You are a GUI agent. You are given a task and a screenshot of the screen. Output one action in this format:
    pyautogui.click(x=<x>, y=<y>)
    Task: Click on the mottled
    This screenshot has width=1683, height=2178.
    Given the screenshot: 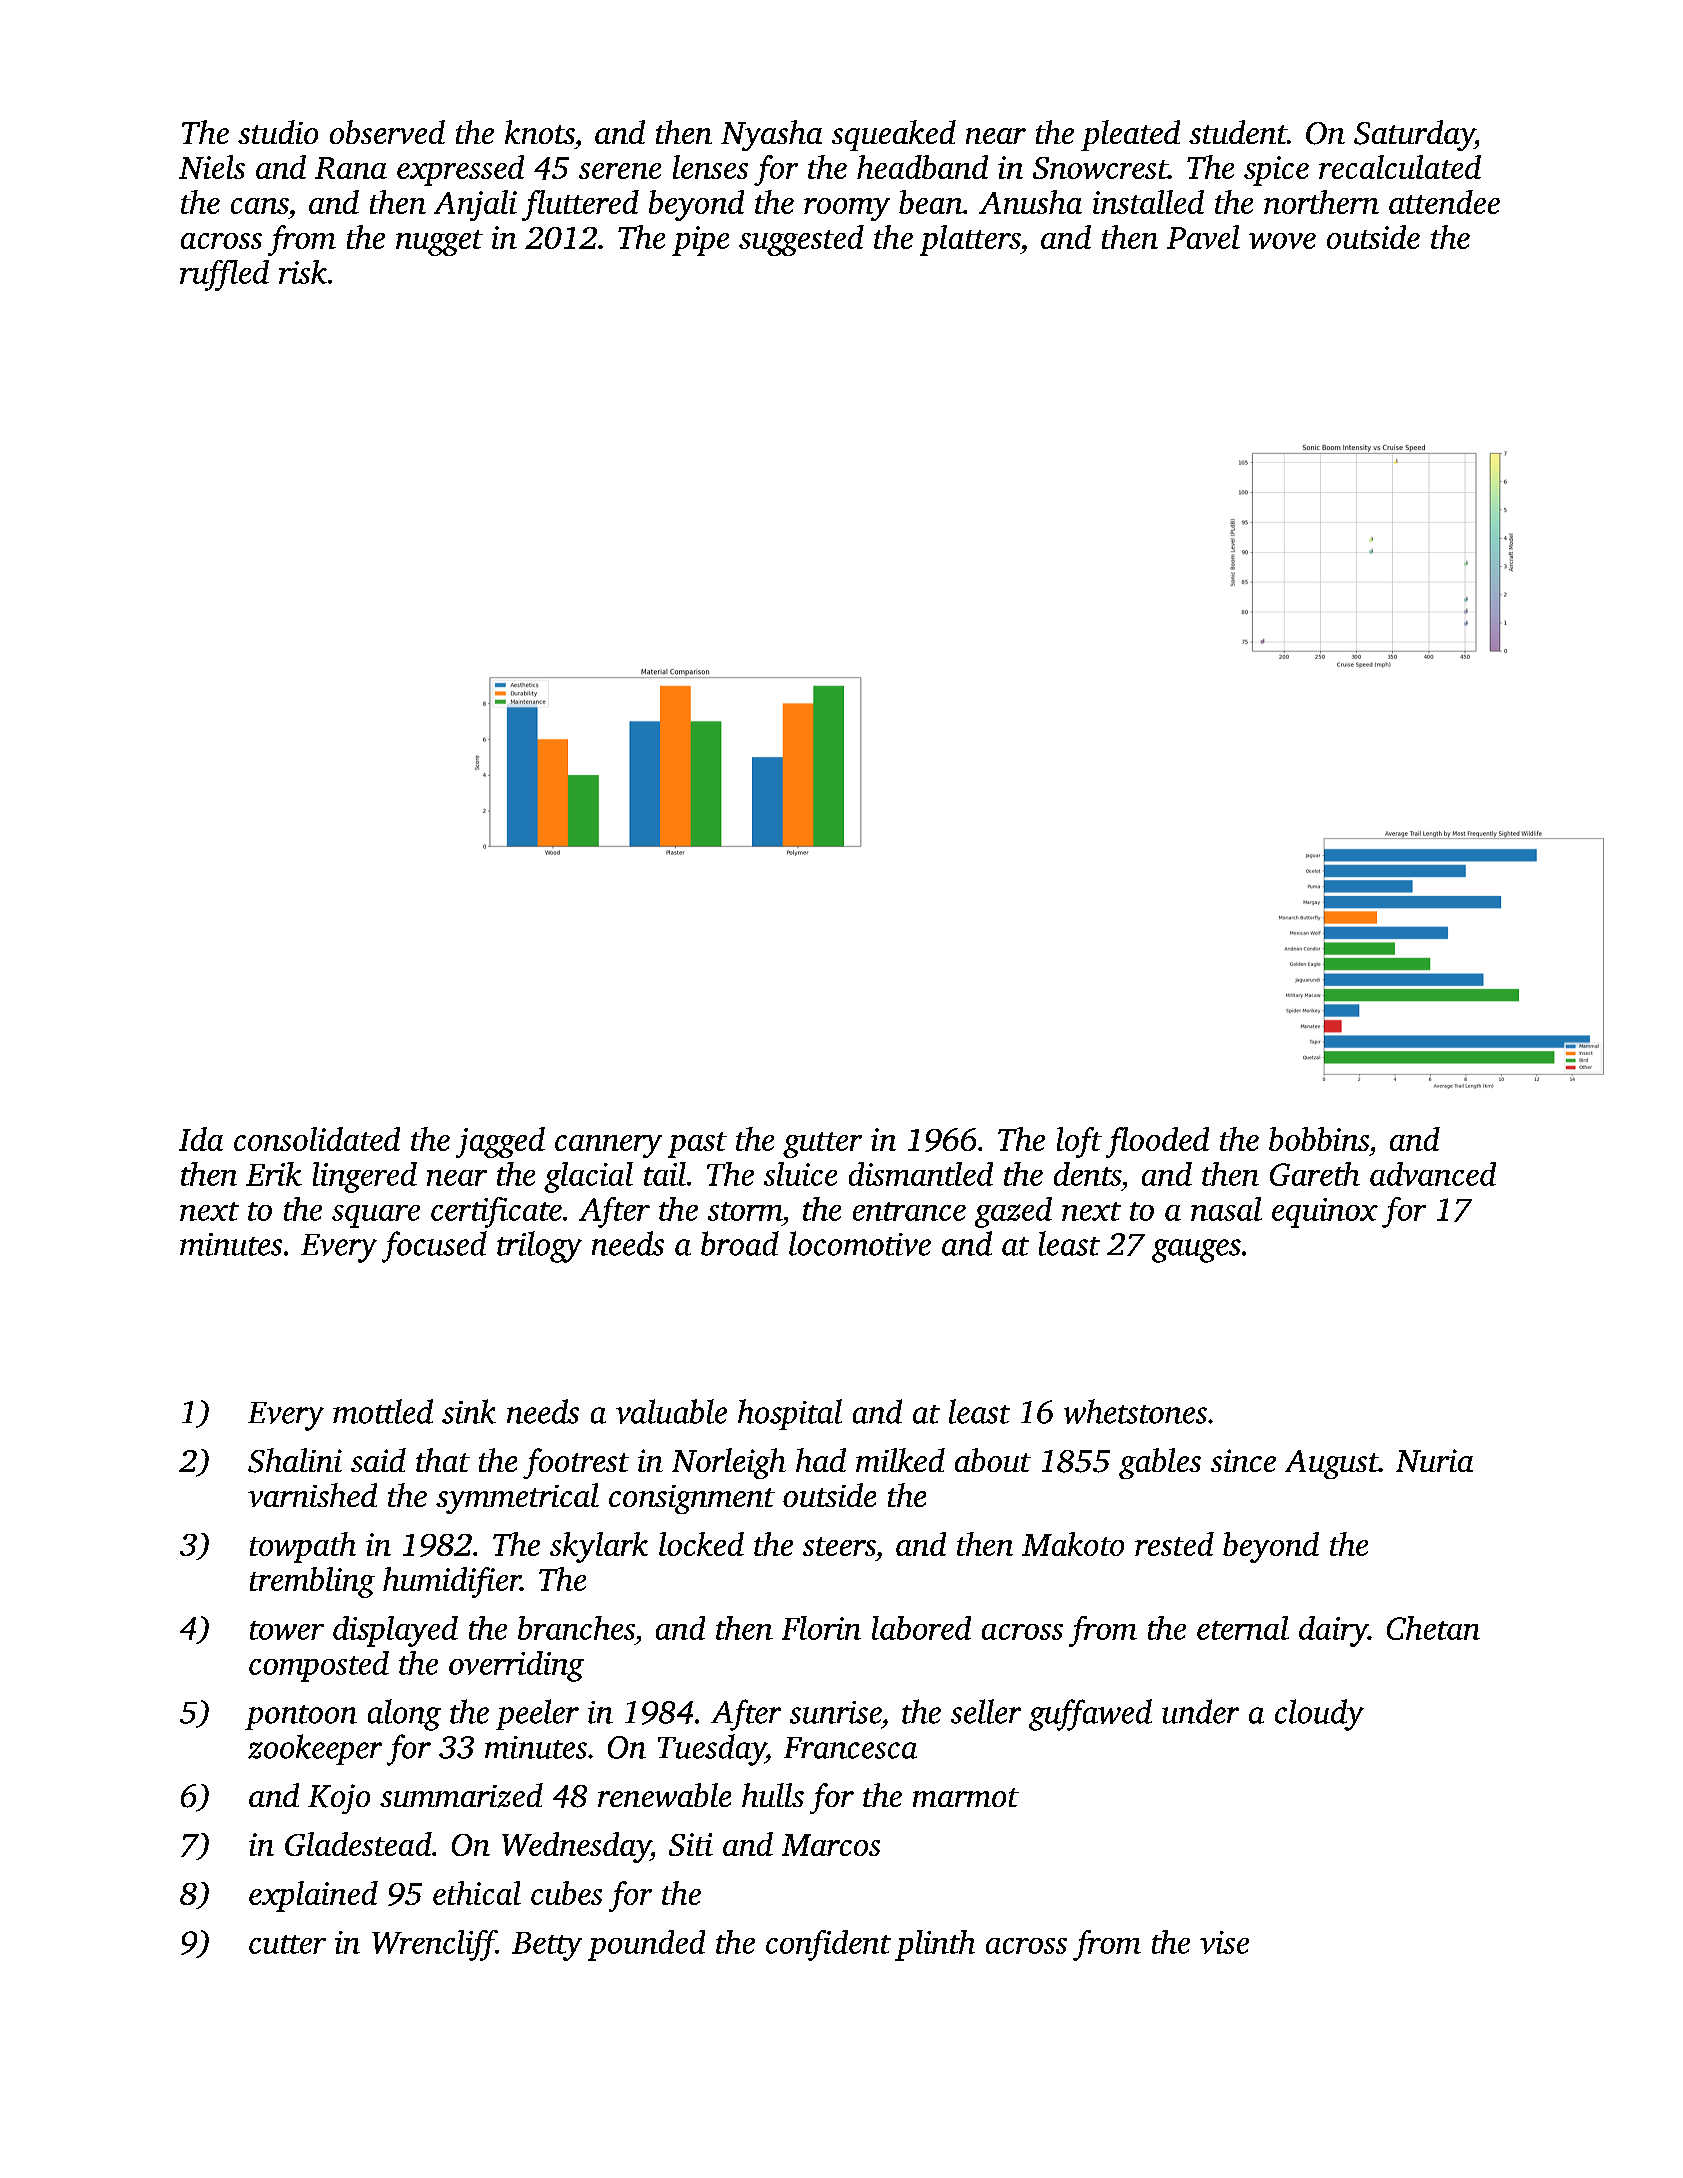 What is the action you would take?
    pyautogui.click(x=383, y=1411)
